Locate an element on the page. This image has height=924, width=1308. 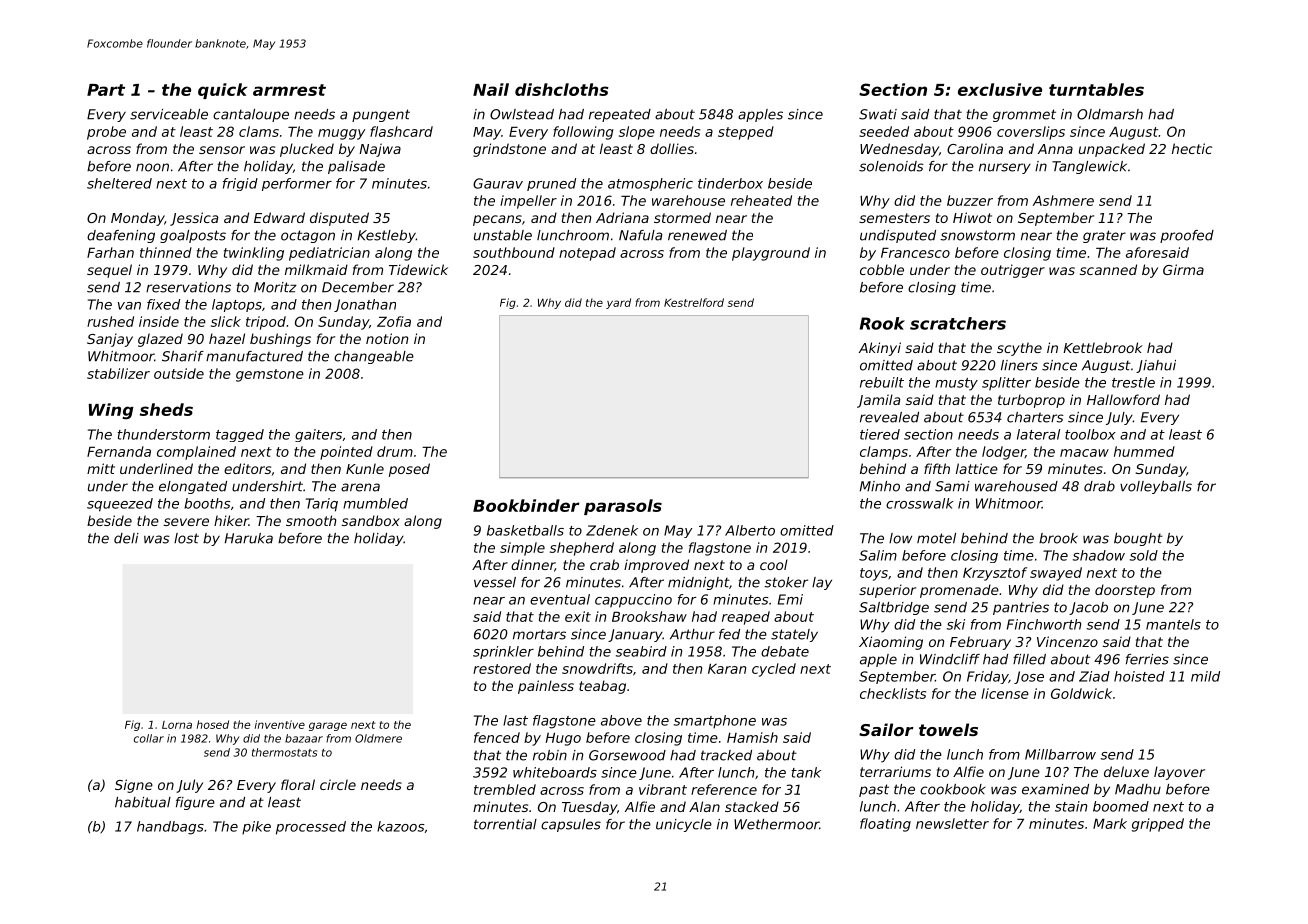
grindstone is located at coordinates (509, 150).
